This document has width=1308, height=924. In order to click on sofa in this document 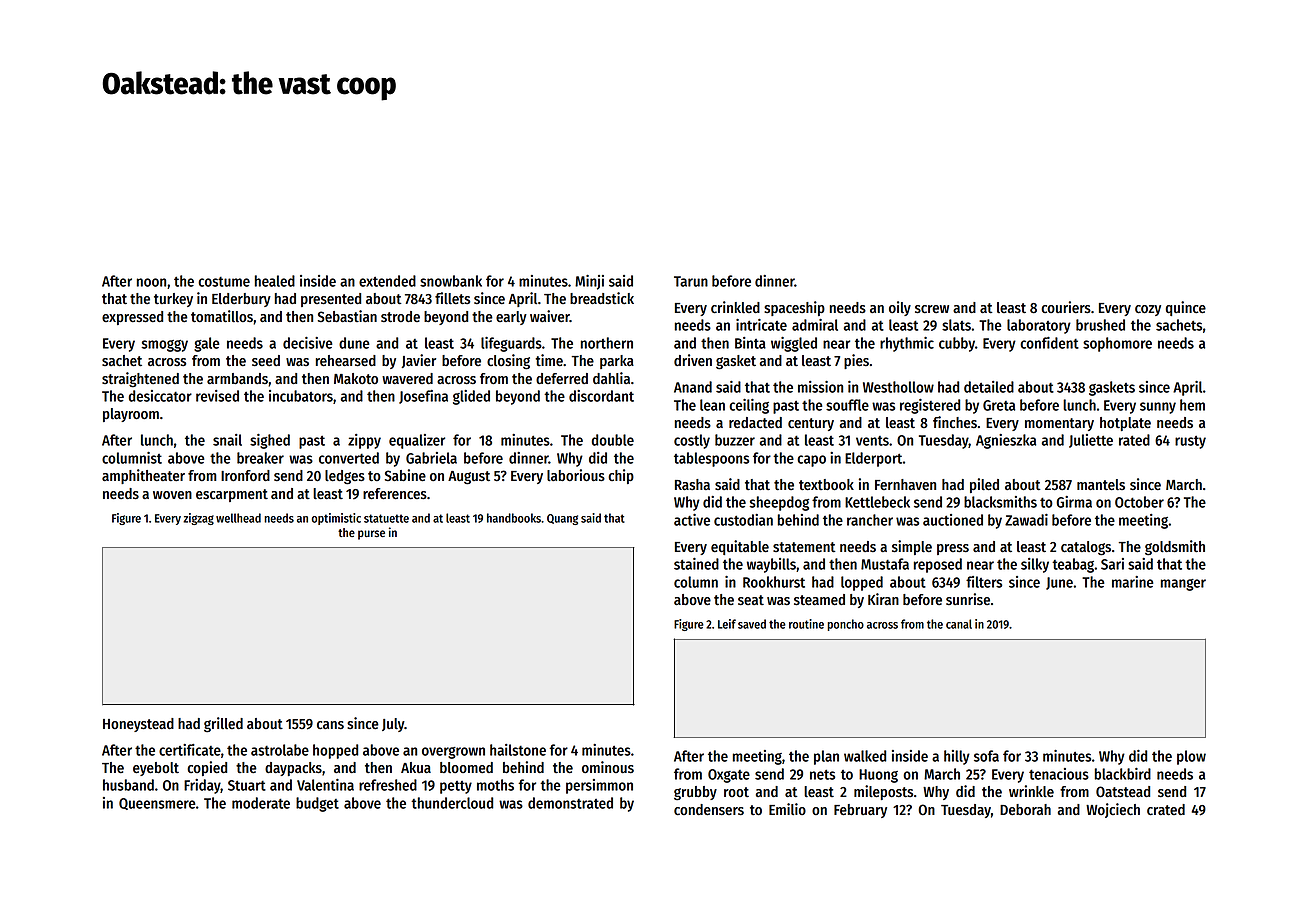, I will do `click(986, 756)`.
